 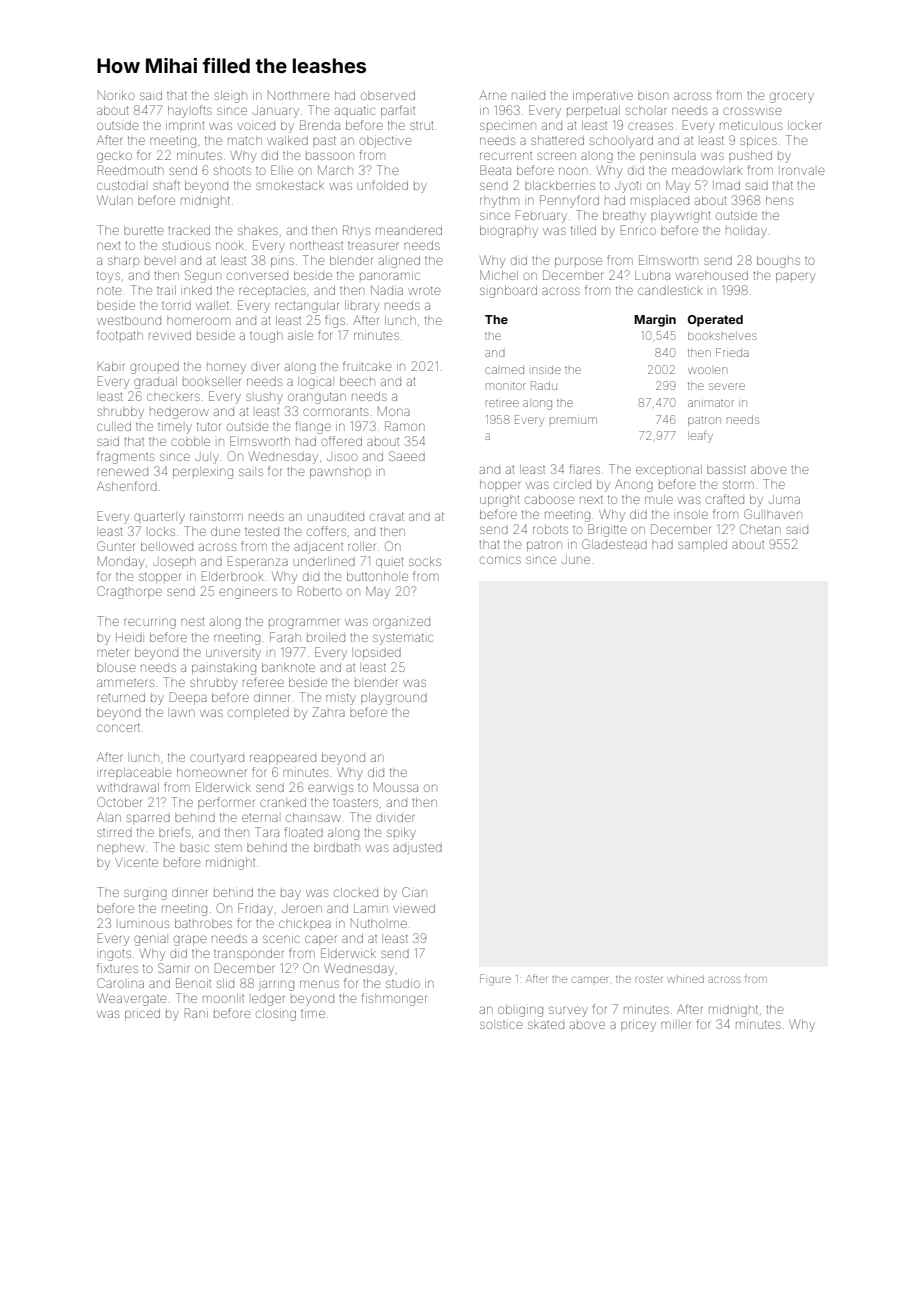 I want to click on solstice, so click(x=501, y=1025).
